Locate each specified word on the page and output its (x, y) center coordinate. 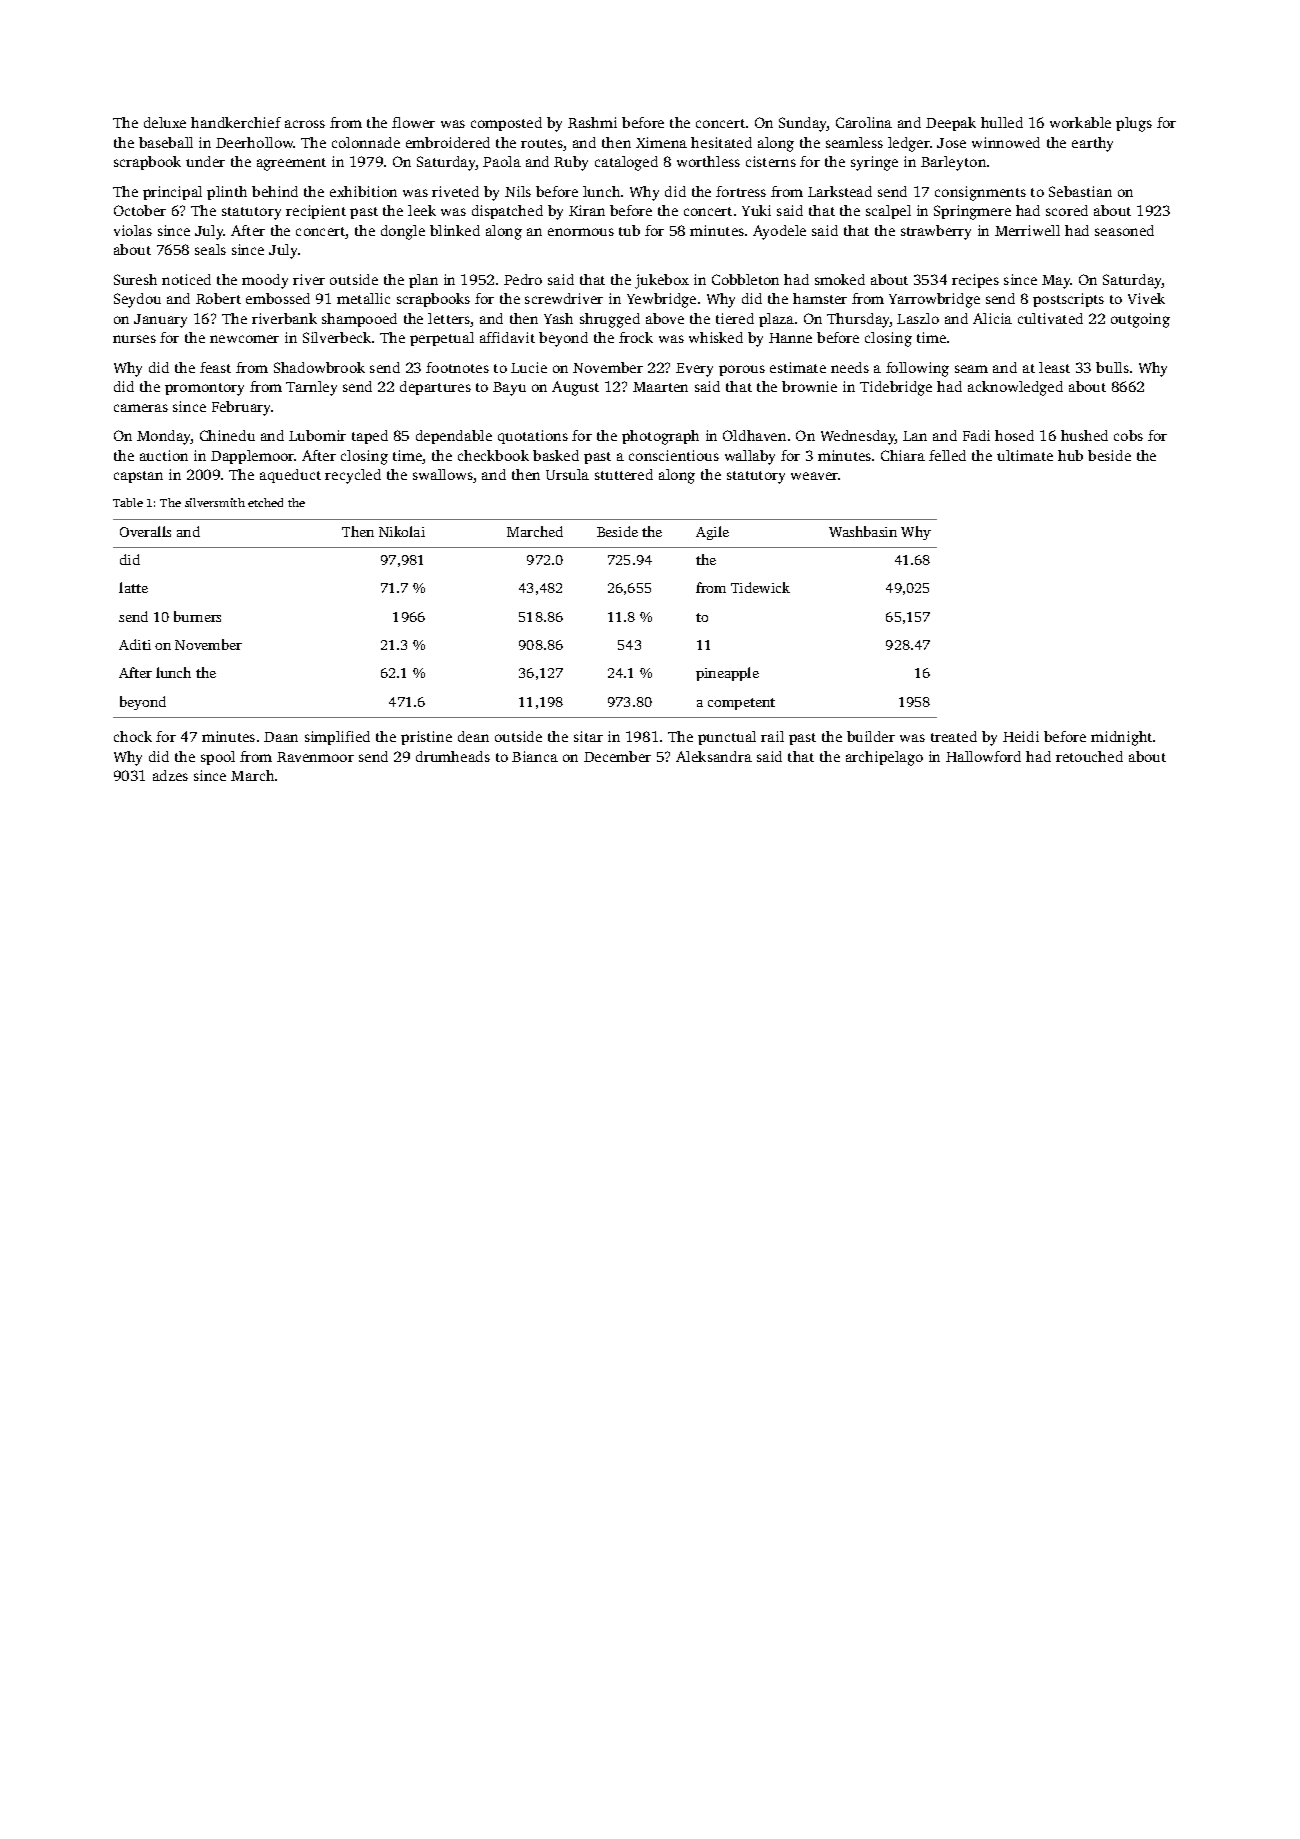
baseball (166, 142)
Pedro (523, 279)
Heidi (1021, 736)
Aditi (135, 644)
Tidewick (760, 587)
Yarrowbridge (934, 300)
